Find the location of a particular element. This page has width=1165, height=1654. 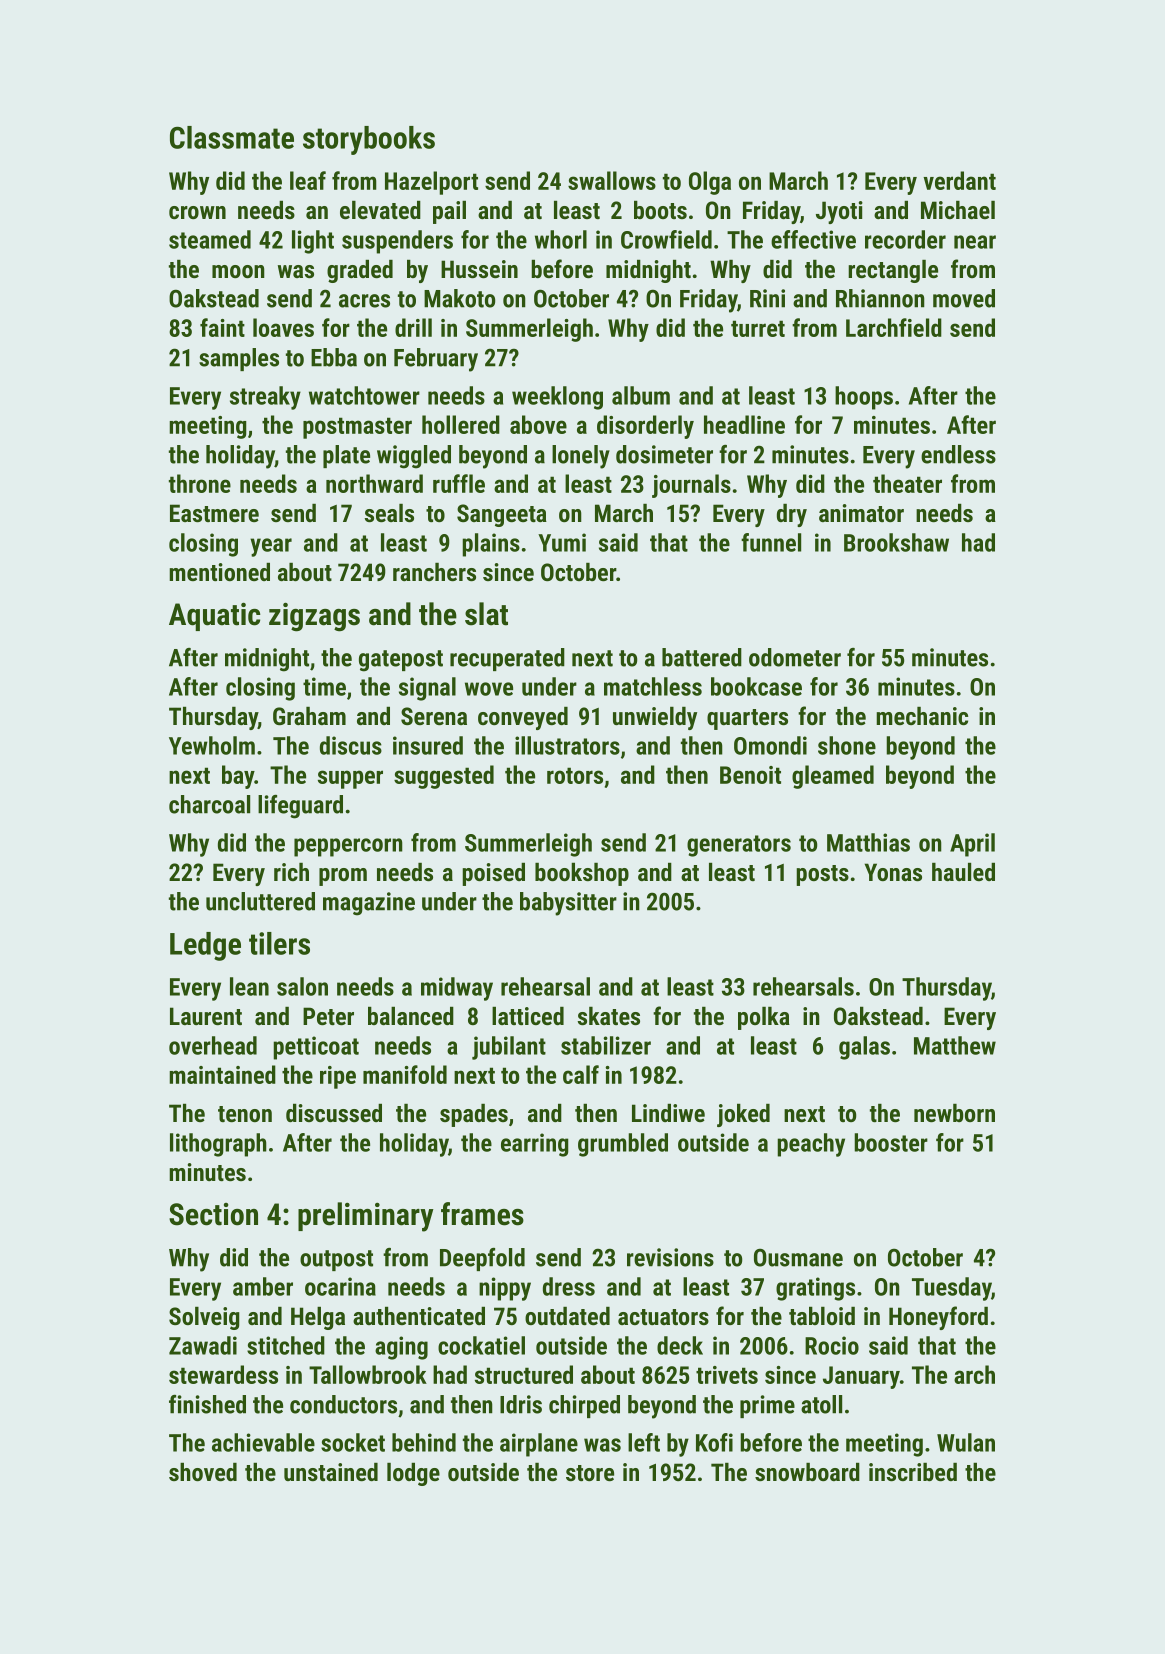

Classmate is located at coordinates (232, 137).
